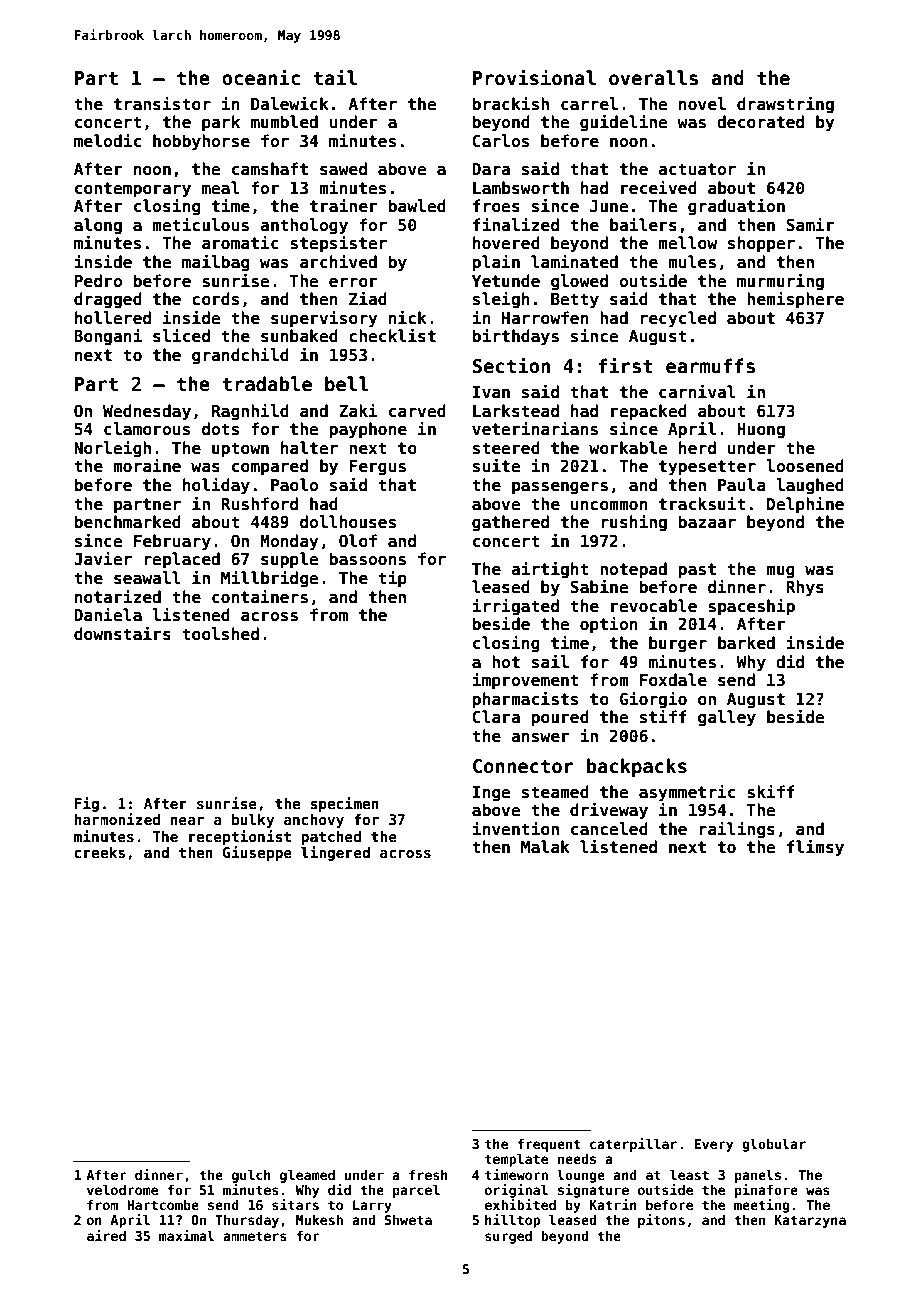 The image size is (924, 1308). I want to click on specimen, so click(345, 804).
